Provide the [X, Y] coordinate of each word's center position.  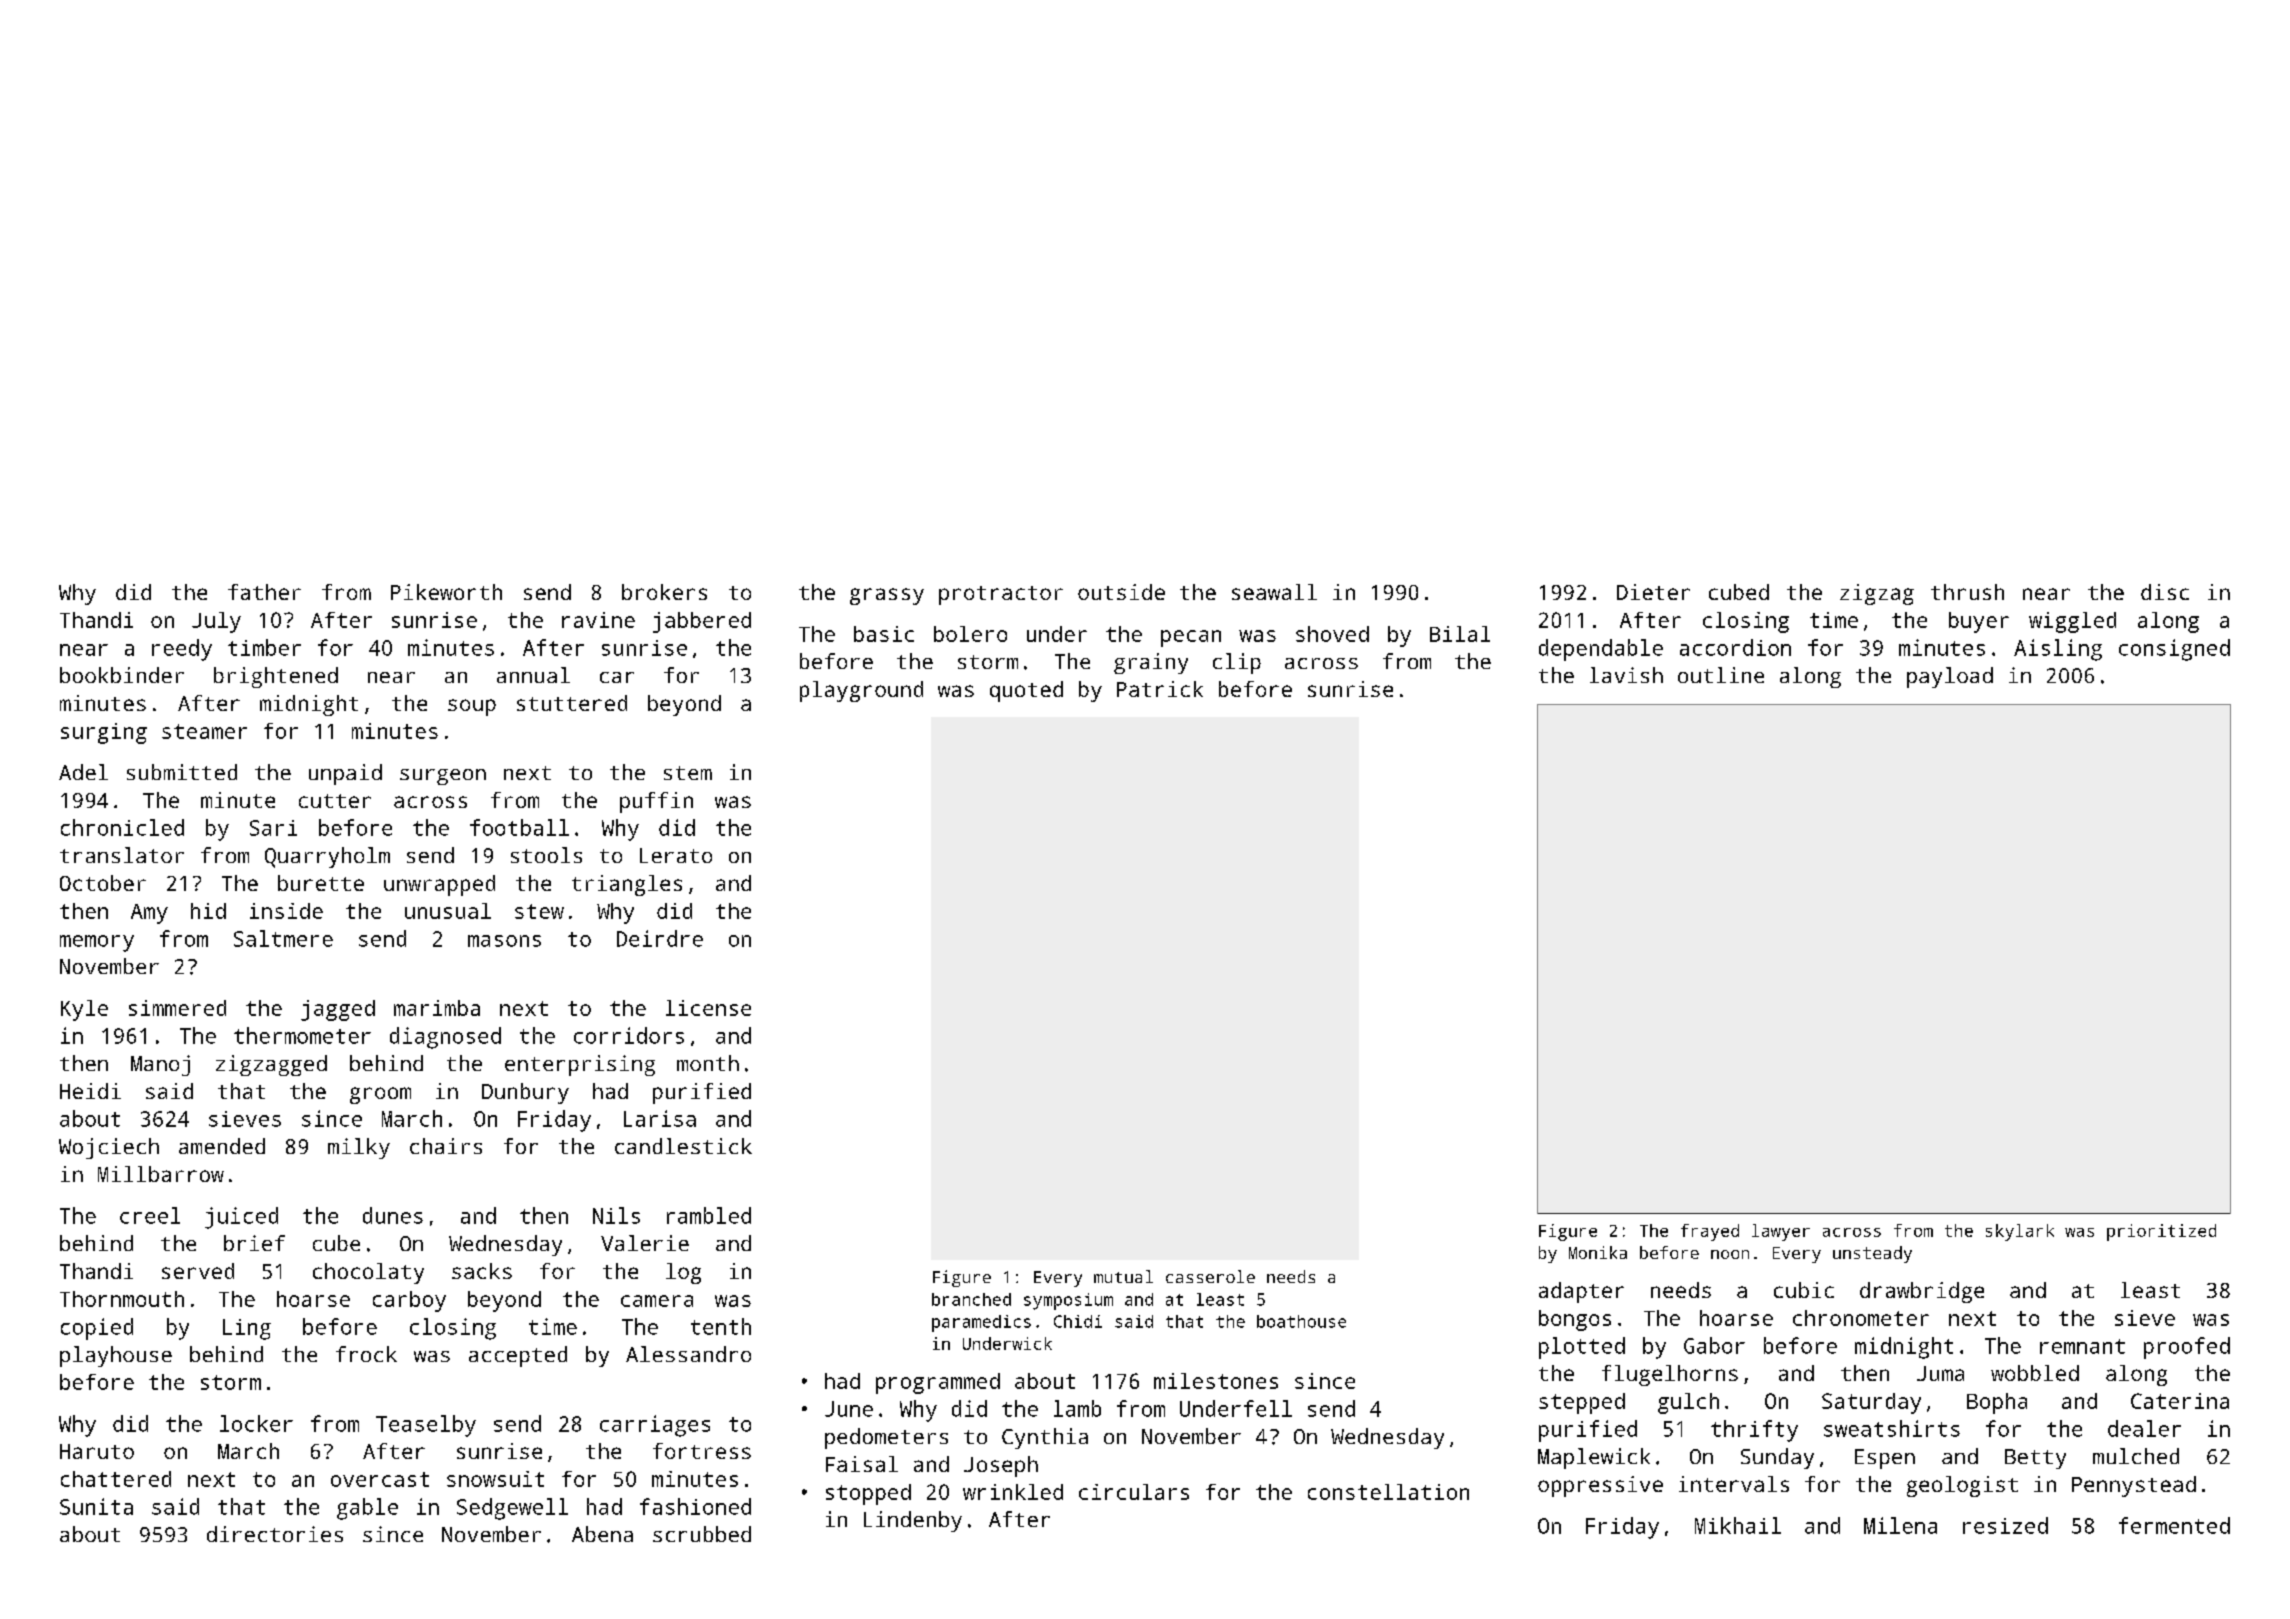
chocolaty [368, 1273]
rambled [709, 1215]
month [708, 1063]
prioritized [2161, 1232]
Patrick [1160, 689]
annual [533, 675]
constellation [1388, 1492]
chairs [446, 1146]
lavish [1626, 675]
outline [1721, 675]
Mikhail [1738, 1525]
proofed [2187, 1348]
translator [122, 855]
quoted [1026, 691]
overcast [380, 1479]
